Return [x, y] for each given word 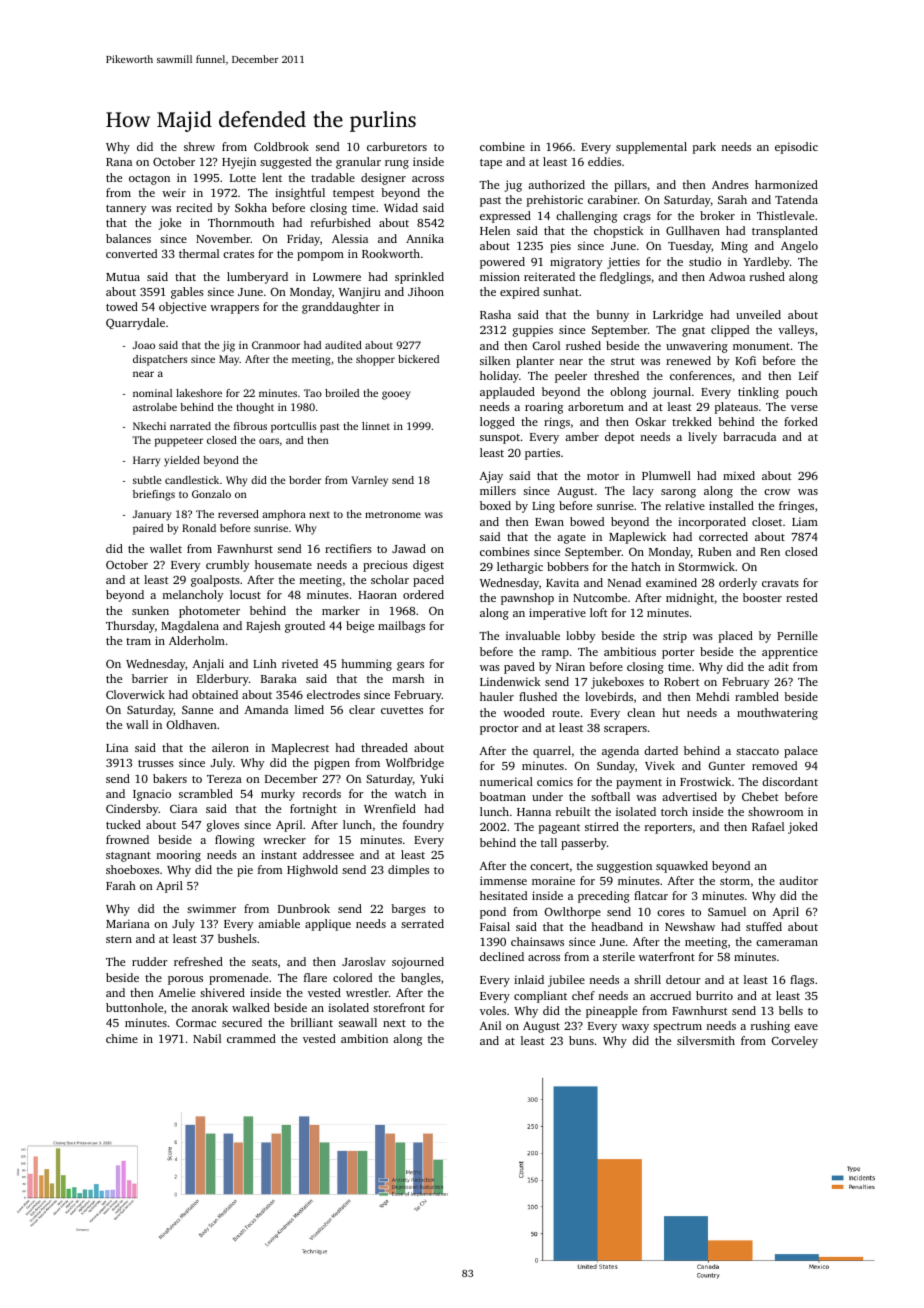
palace [801, 752]
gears [410, 666]
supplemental [651, 148]
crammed [251, 1038]
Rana [119, 162]
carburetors [397, 146]
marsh [408, 678]
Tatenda [796, 199]
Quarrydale [135, 324]
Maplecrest [300, 749]
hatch [646, 566]
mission [500, 276]
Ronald [199, 528]
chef [583, 995]
